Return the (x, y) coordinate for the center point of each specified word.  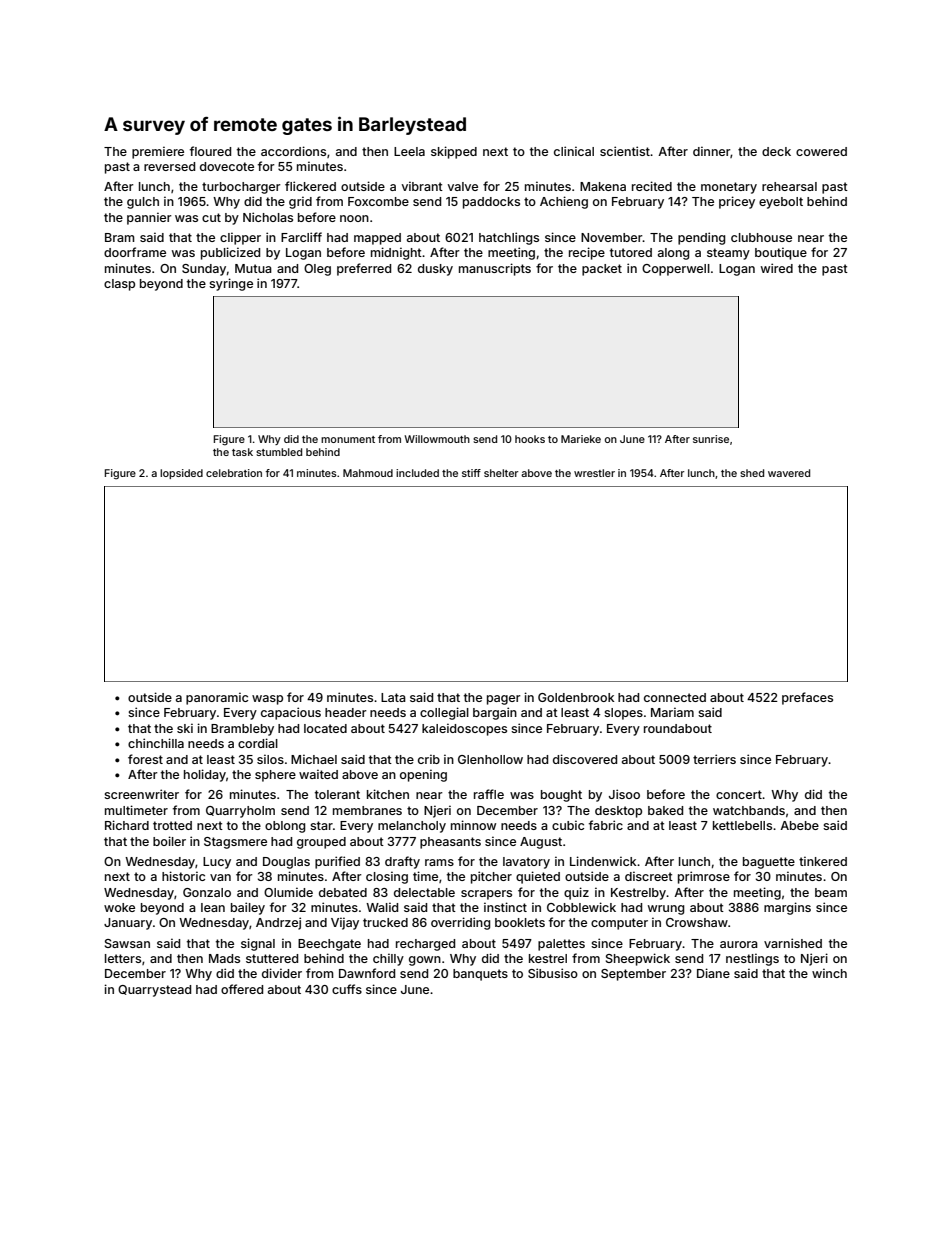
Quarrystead (154, 991)
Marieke (581, 439)
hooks (530, 439)
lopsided (181, 474)
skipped (454, 152)
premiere (158, 152)
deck (776, 151)
